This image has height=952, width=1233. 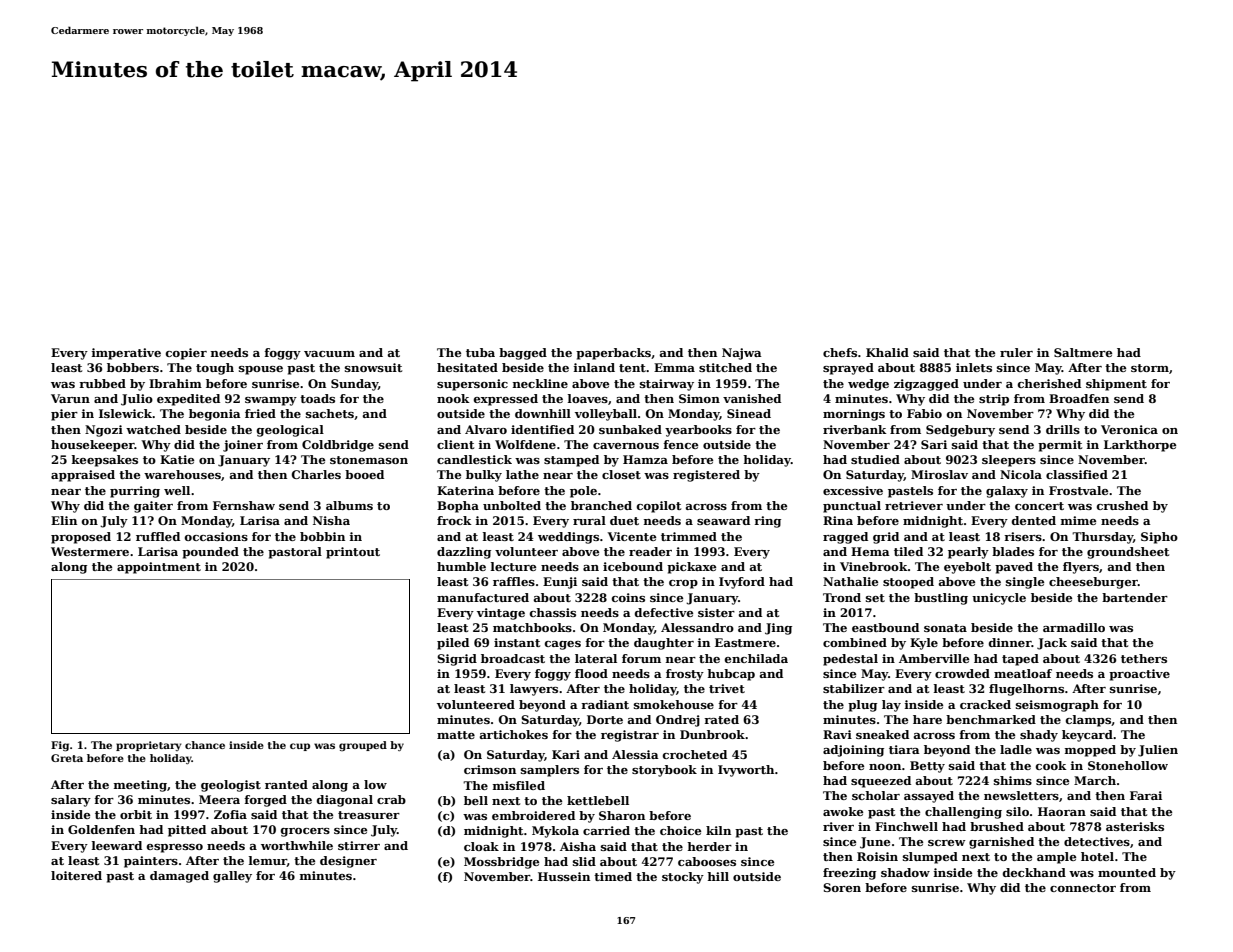 What do you see at coordinates (480, 352) in the image?
I see `tuba` at bounding box center [480, 352].
